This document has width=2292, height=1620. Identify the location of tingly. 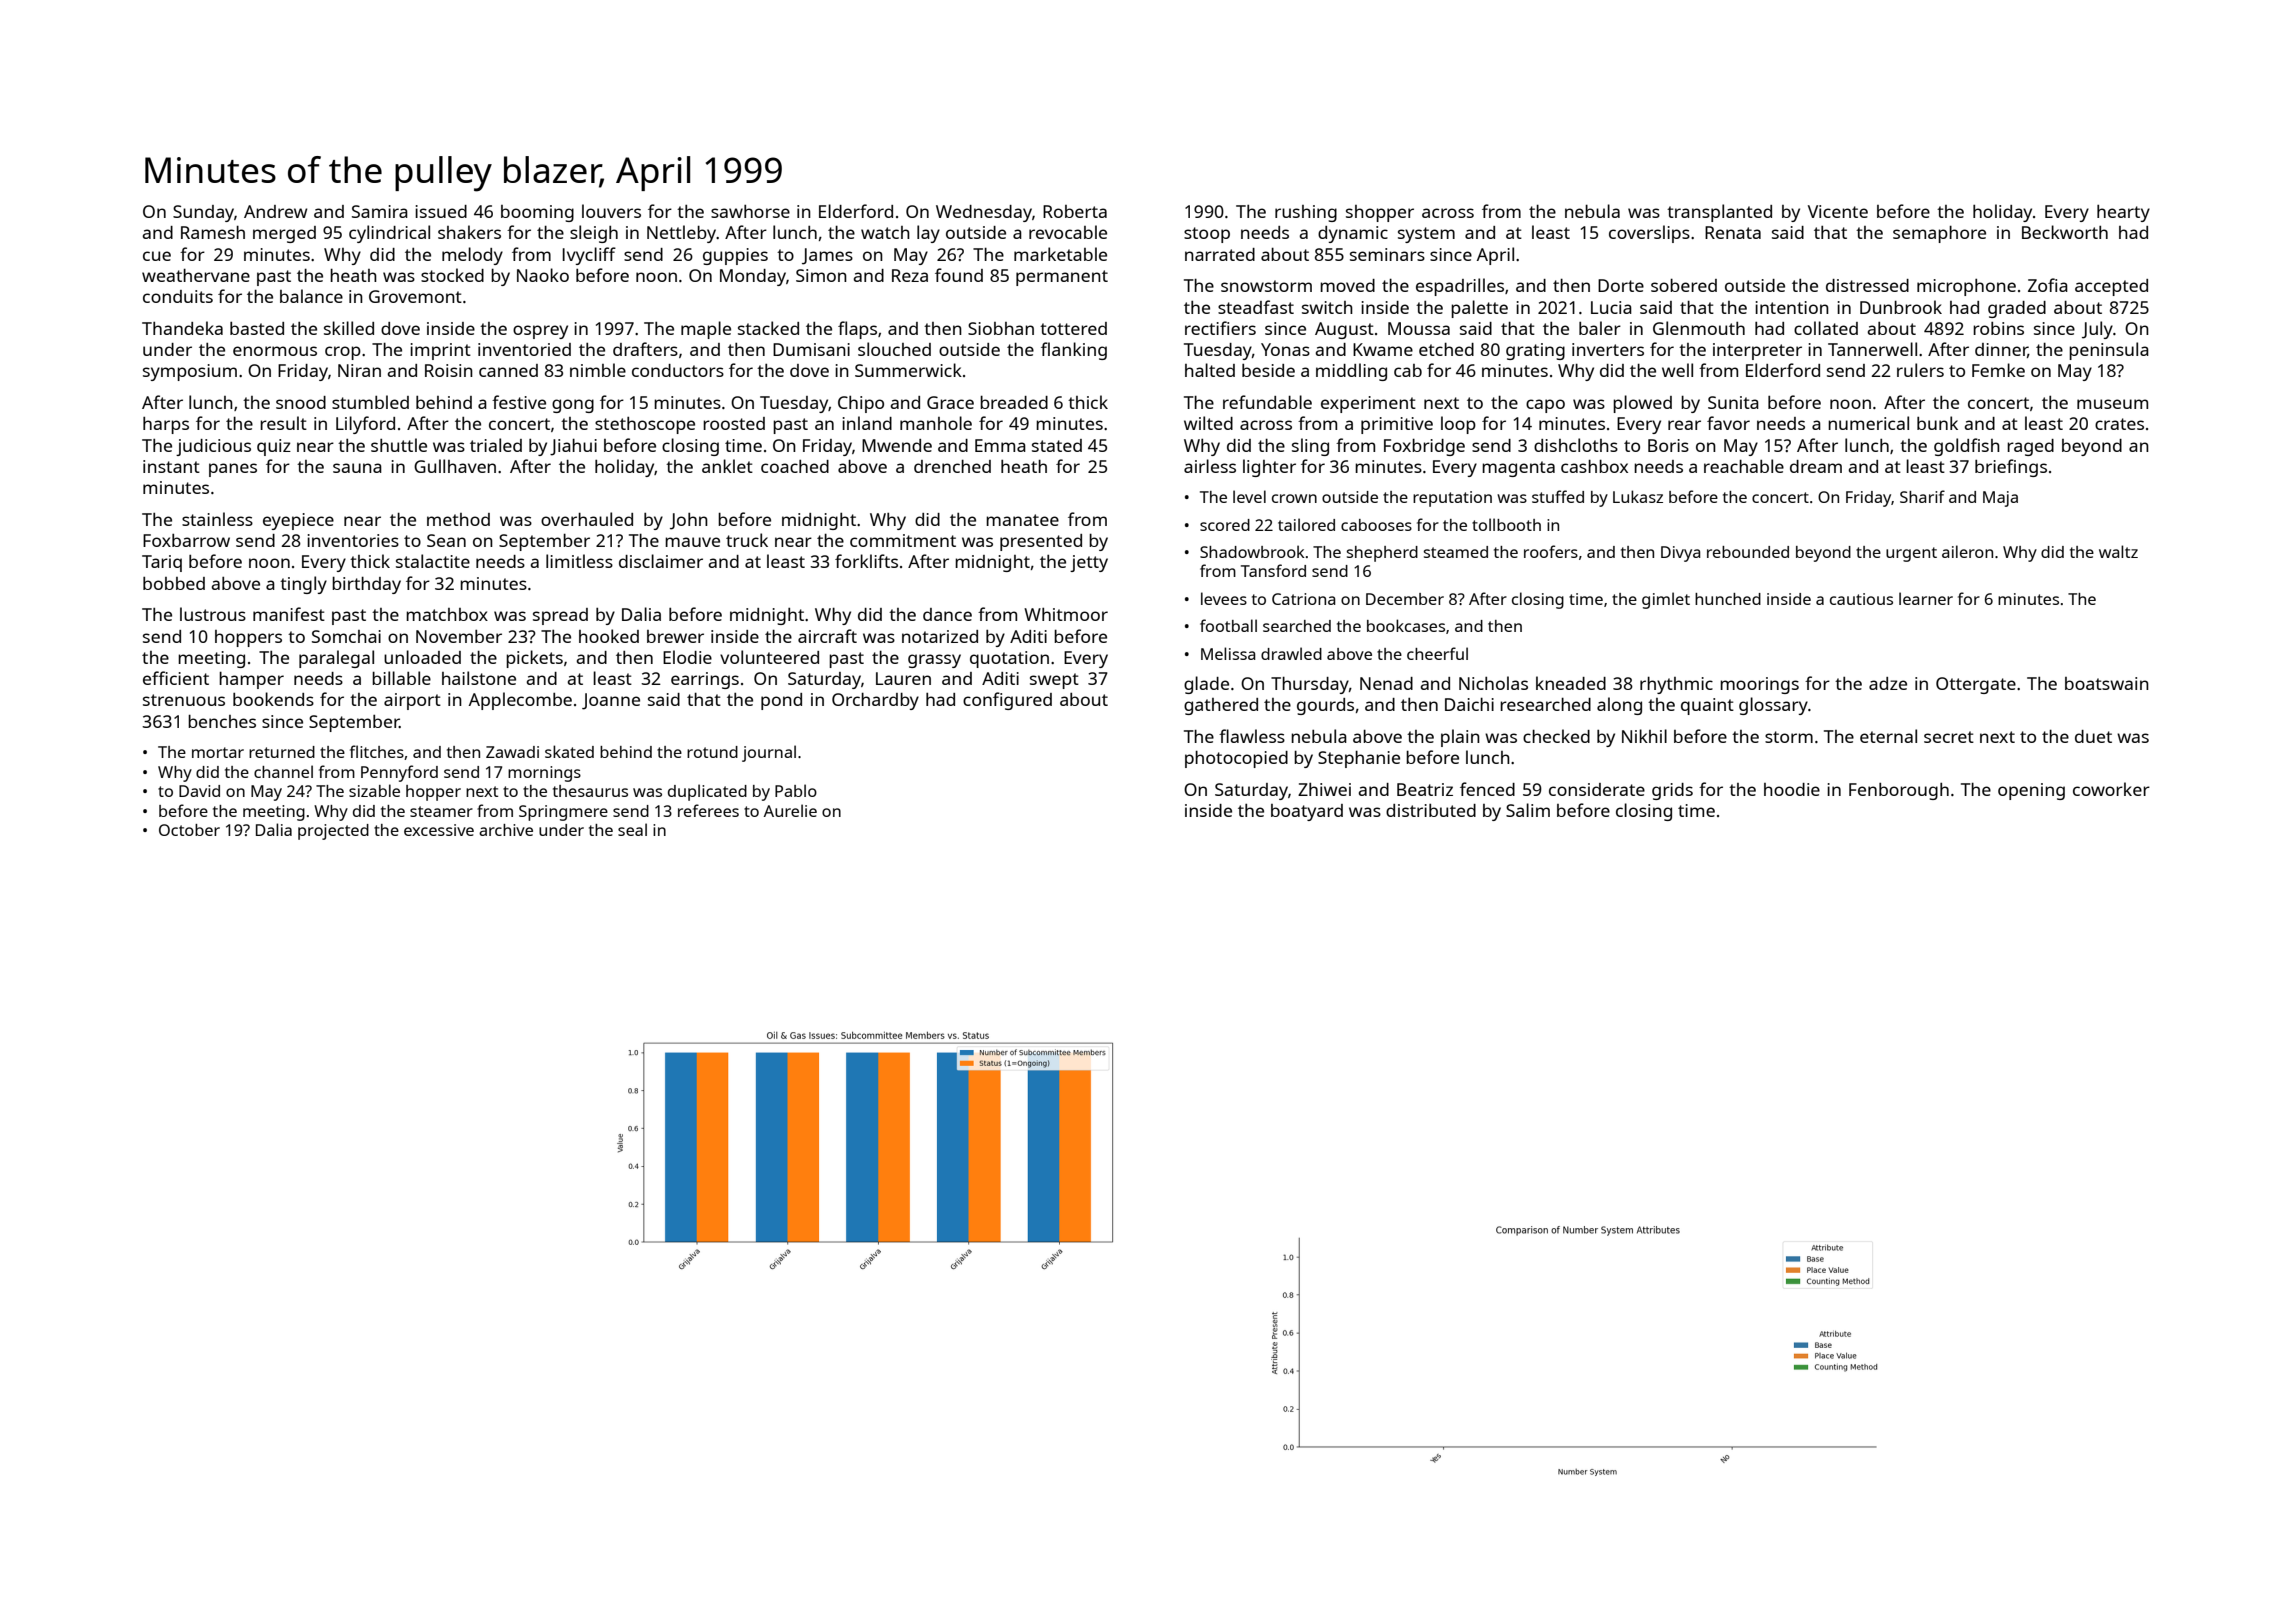
(303, 585).
